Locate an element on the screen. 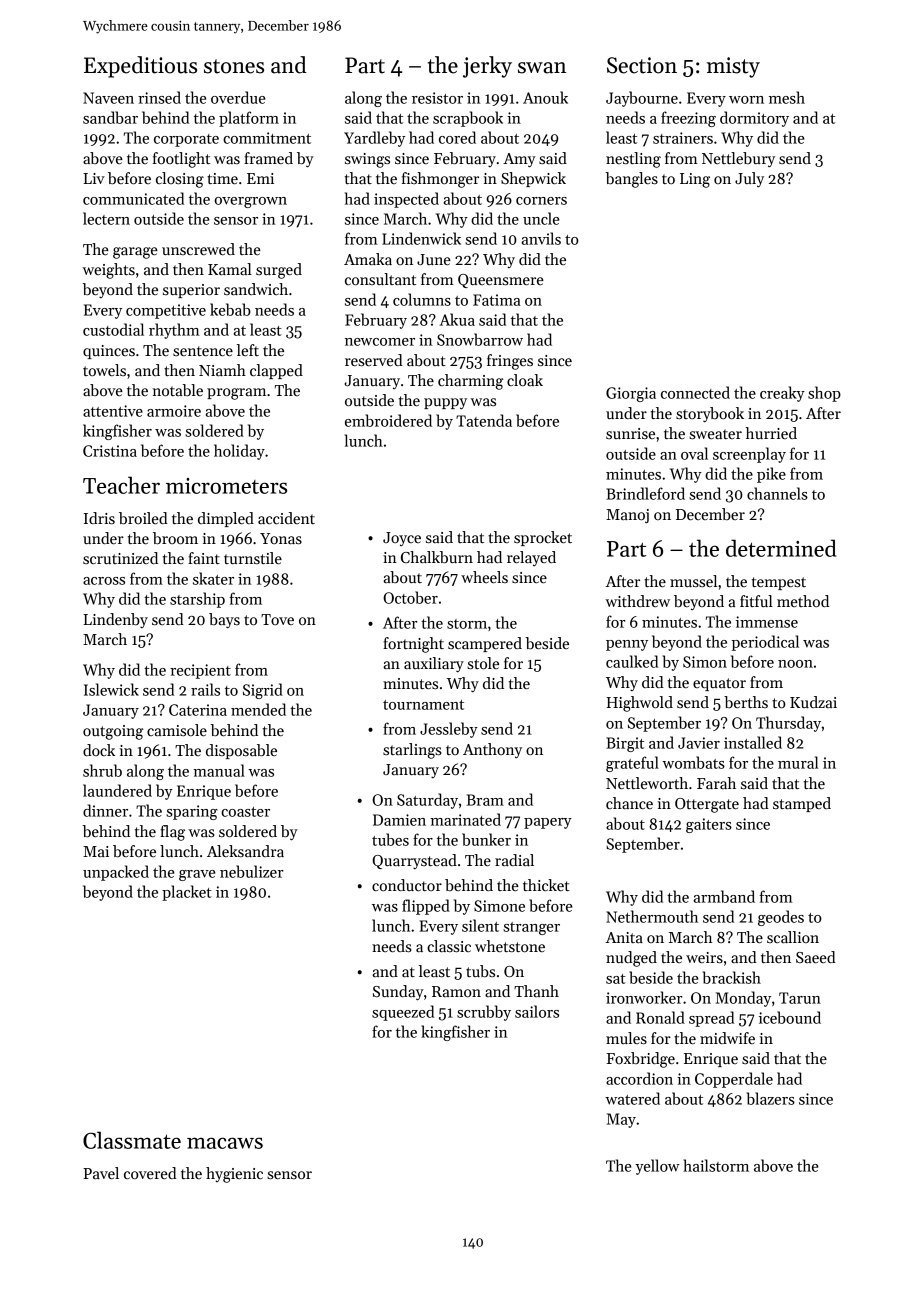 This screenshot has height=1308, width=924. puppy is located at coordinates (445, 403).
